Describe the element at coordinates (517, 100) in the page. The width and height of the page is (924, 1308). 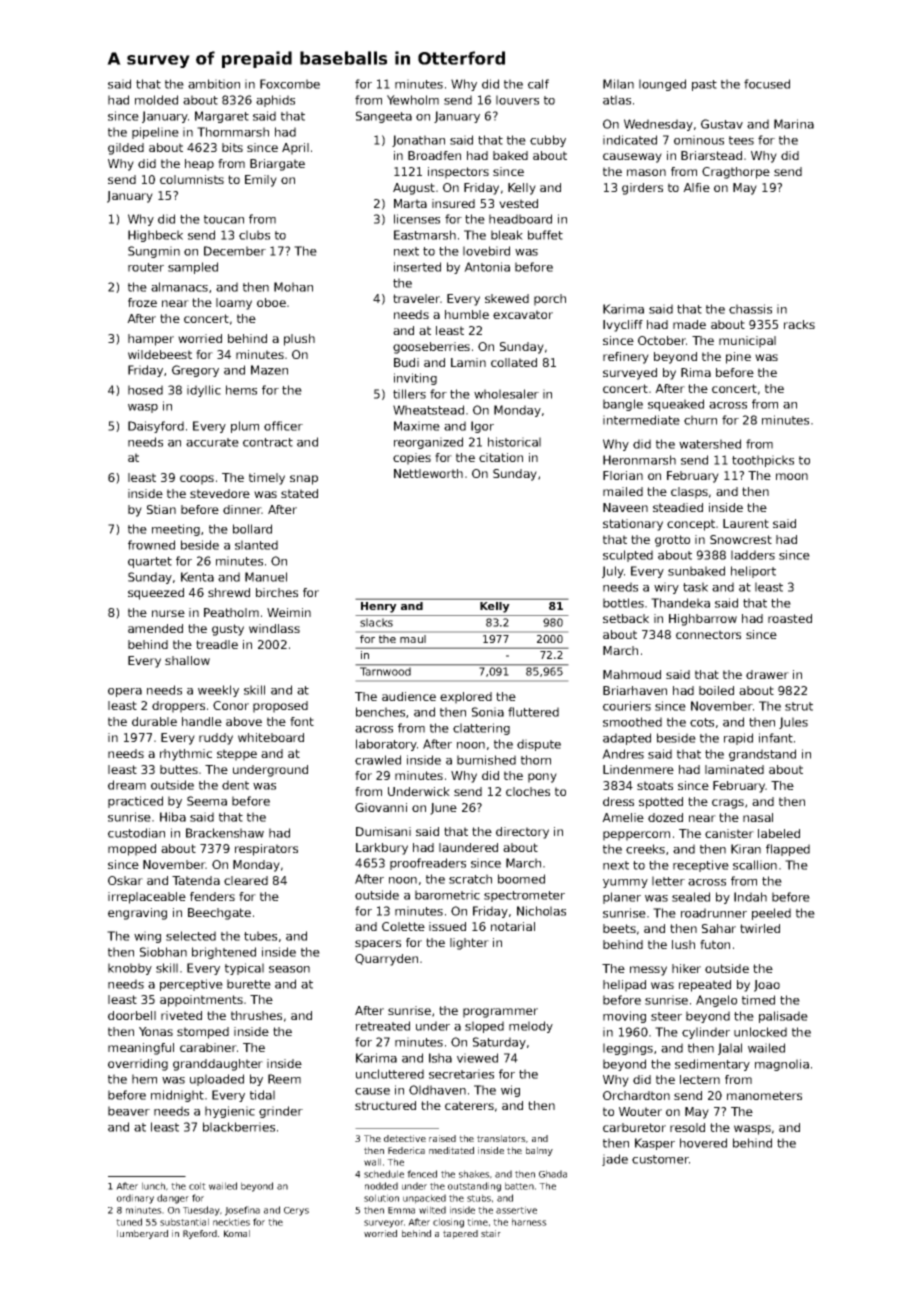
I see `louvers` at that location.
